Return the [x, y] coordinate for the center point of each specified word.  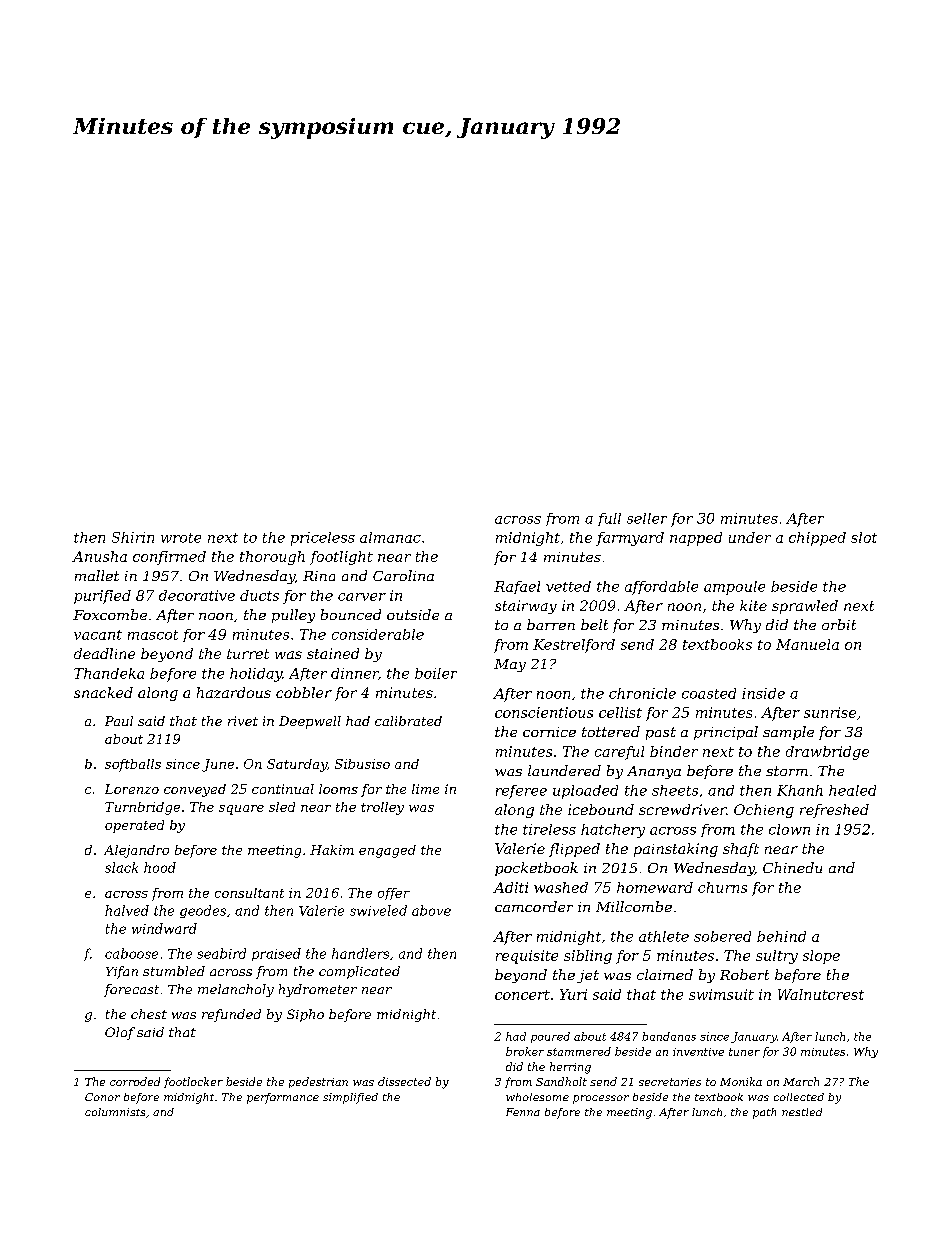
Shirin [133, 537]
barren [551, 624]
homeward [655, 887]
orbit [839, 624]
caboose [131, 953]
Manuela [807, 644]
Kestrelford [574, 646]
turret [248, 654]
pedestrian [318, 1082]
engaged [387, 851]
